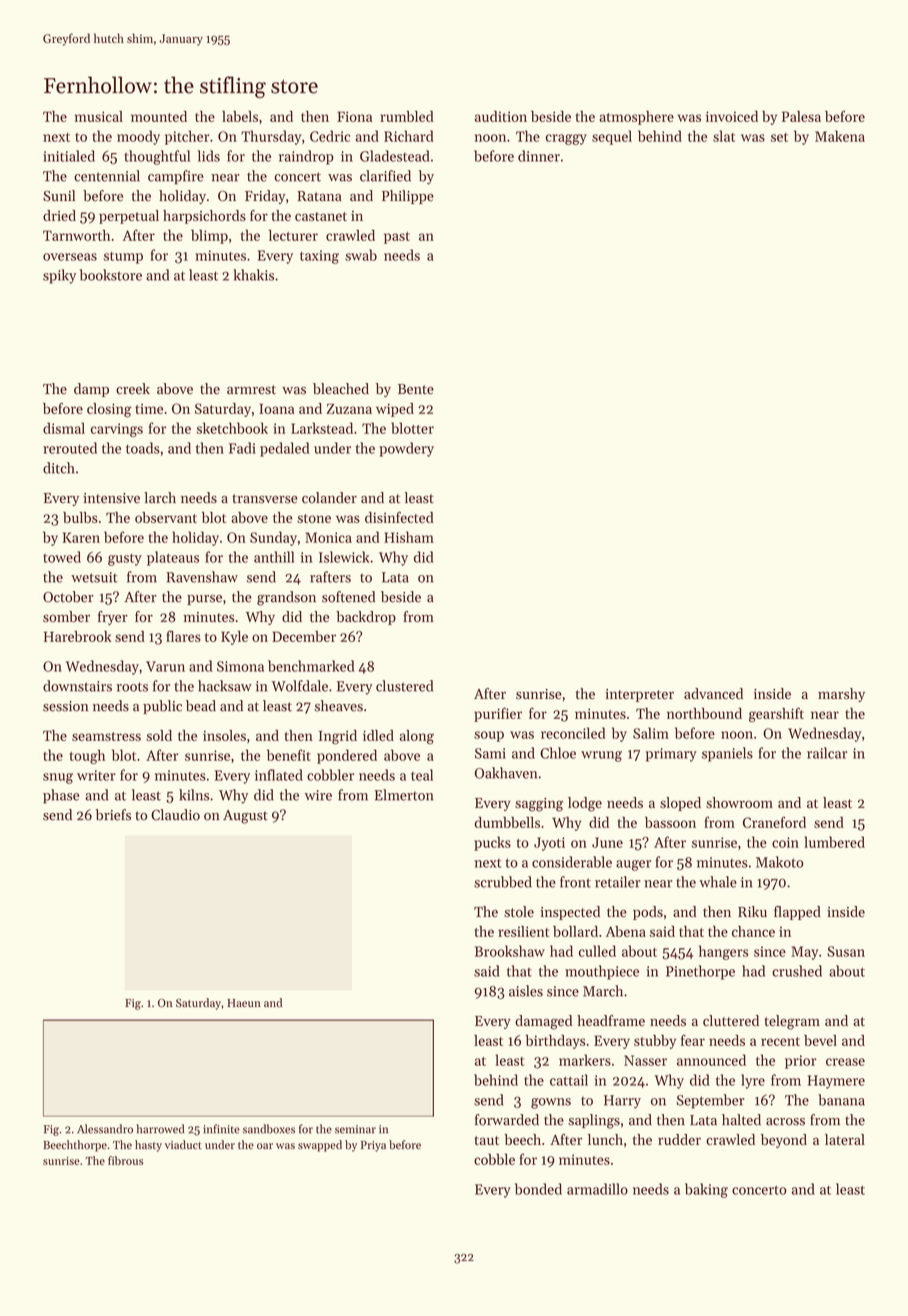 This document has width=908, height=1316. I want to click on viaduct, so click(183, 1145).
